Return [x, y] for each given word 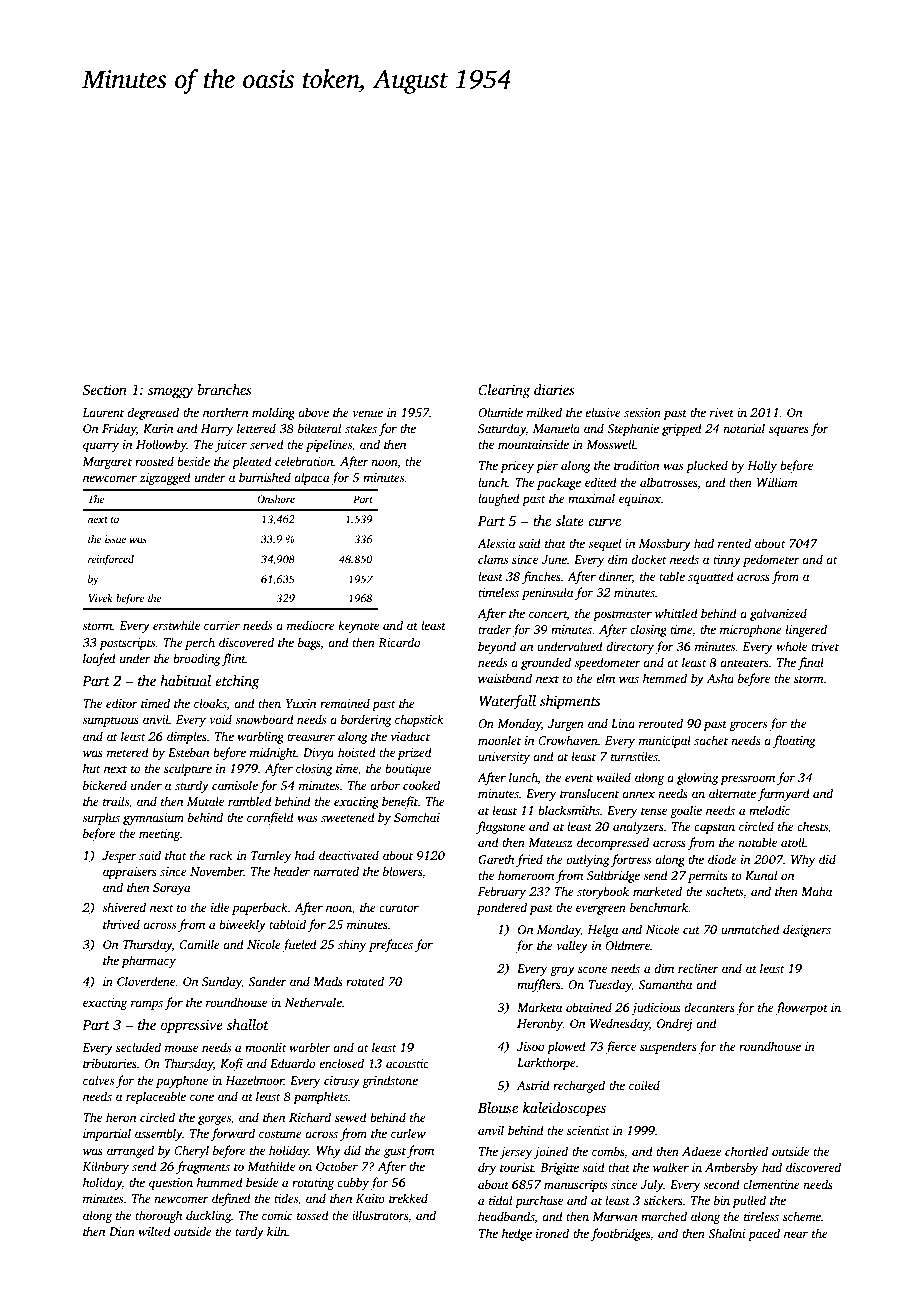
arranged [130, 1151]
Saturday [502, 429]
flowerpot [801, 1008]
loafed [99, 659]
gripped [682, 429]
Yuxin [301, 703]
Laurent [103, 412]
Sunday [222, 982]
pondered [502, 908]
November [217, 871]
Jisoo [530, 1046]
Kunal [761, 875]
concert [548, 614]
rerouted [661, 723]
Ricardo [399, 642]
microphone [751, 630]
